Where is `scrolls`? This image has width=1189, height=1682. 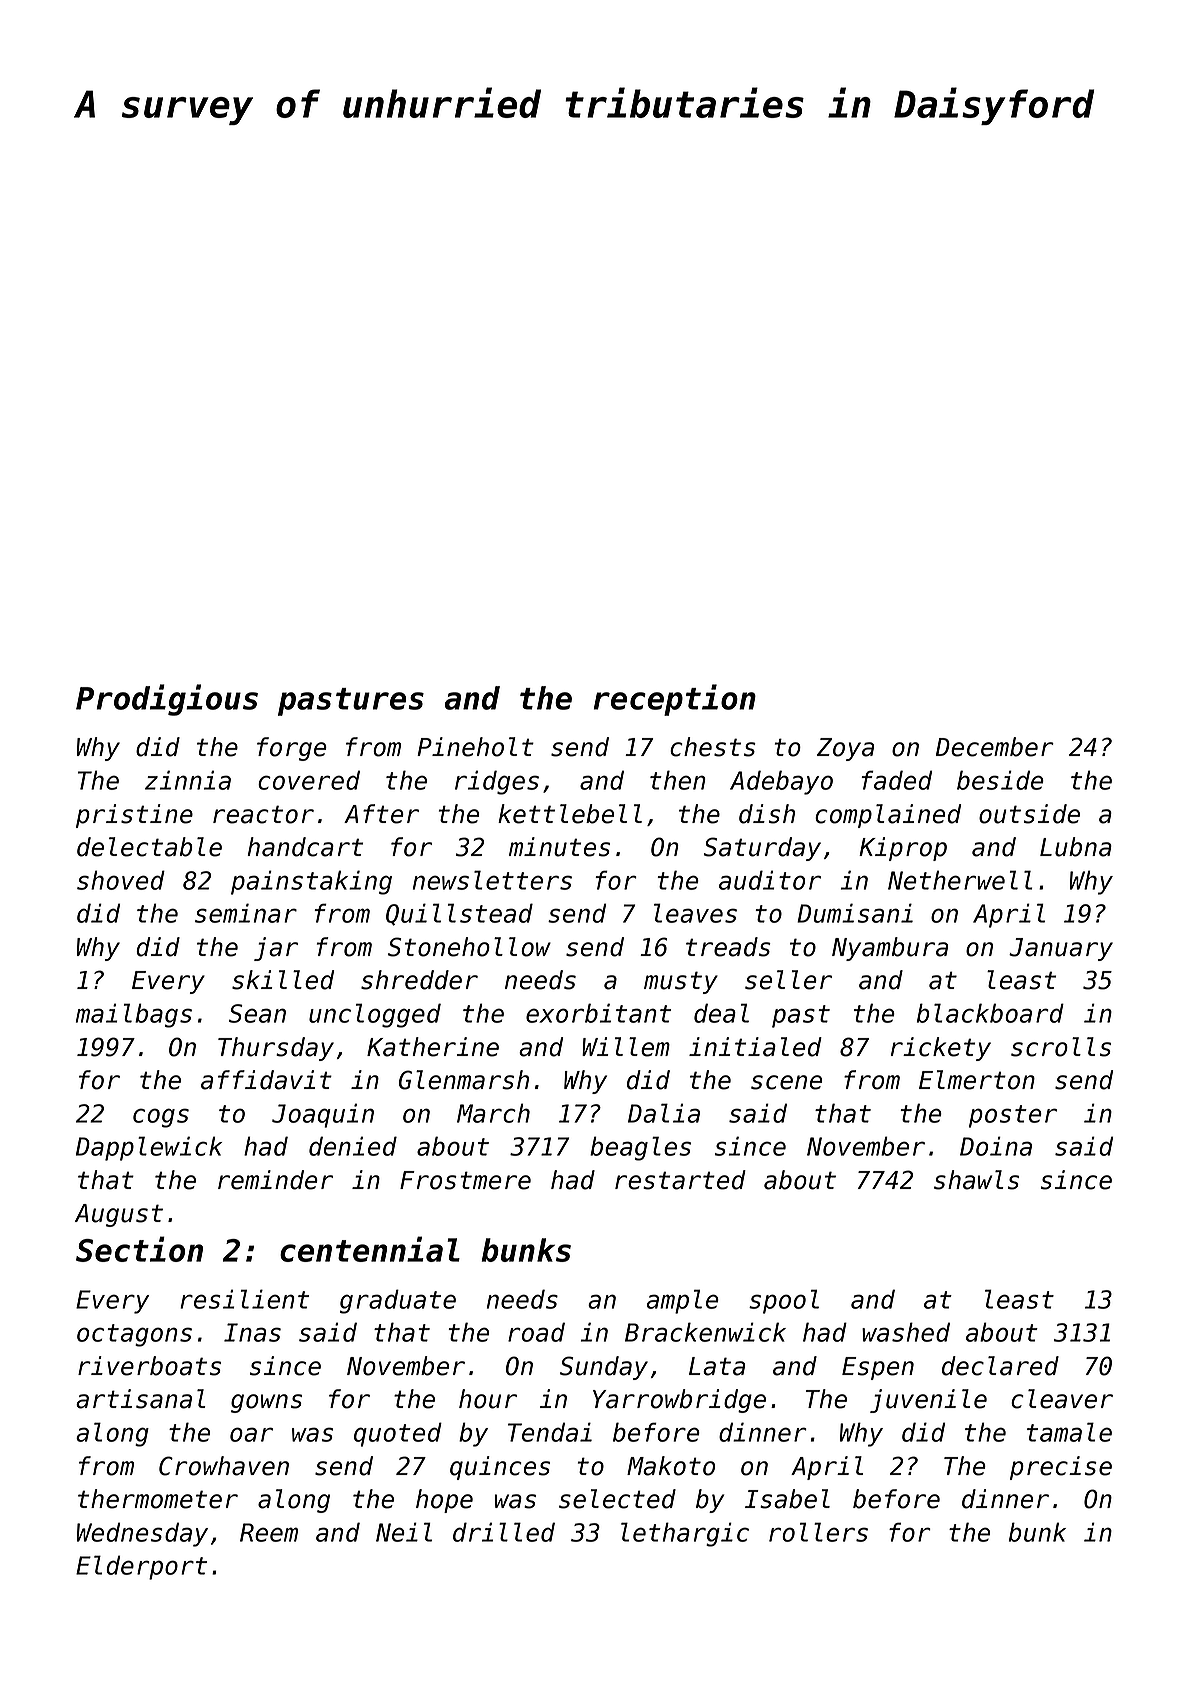 scrolls is located at coordinates (1061, 1047).
